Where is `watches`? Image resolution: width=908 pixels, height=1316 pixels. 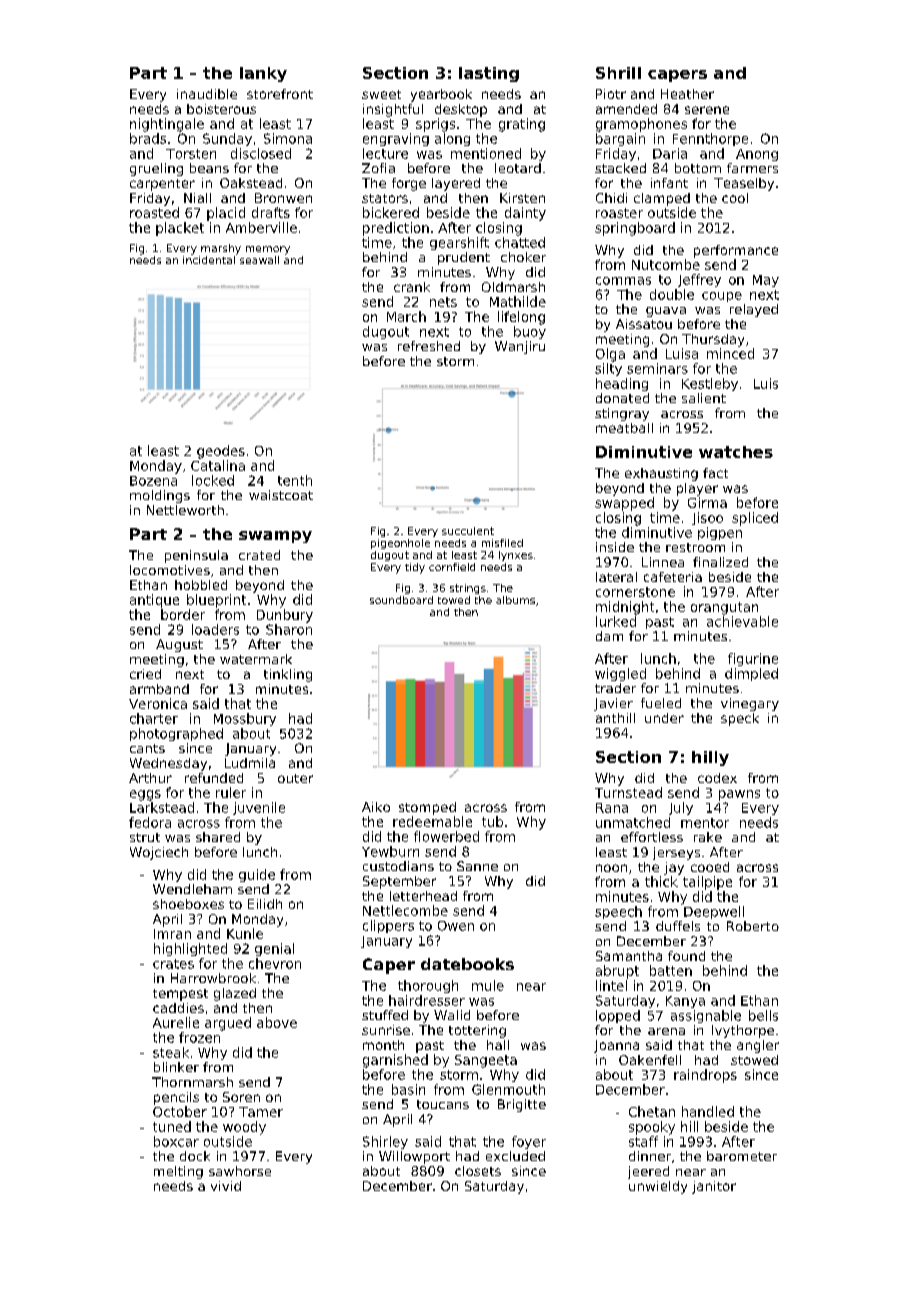
watches is located at coordinates (736, 452).
